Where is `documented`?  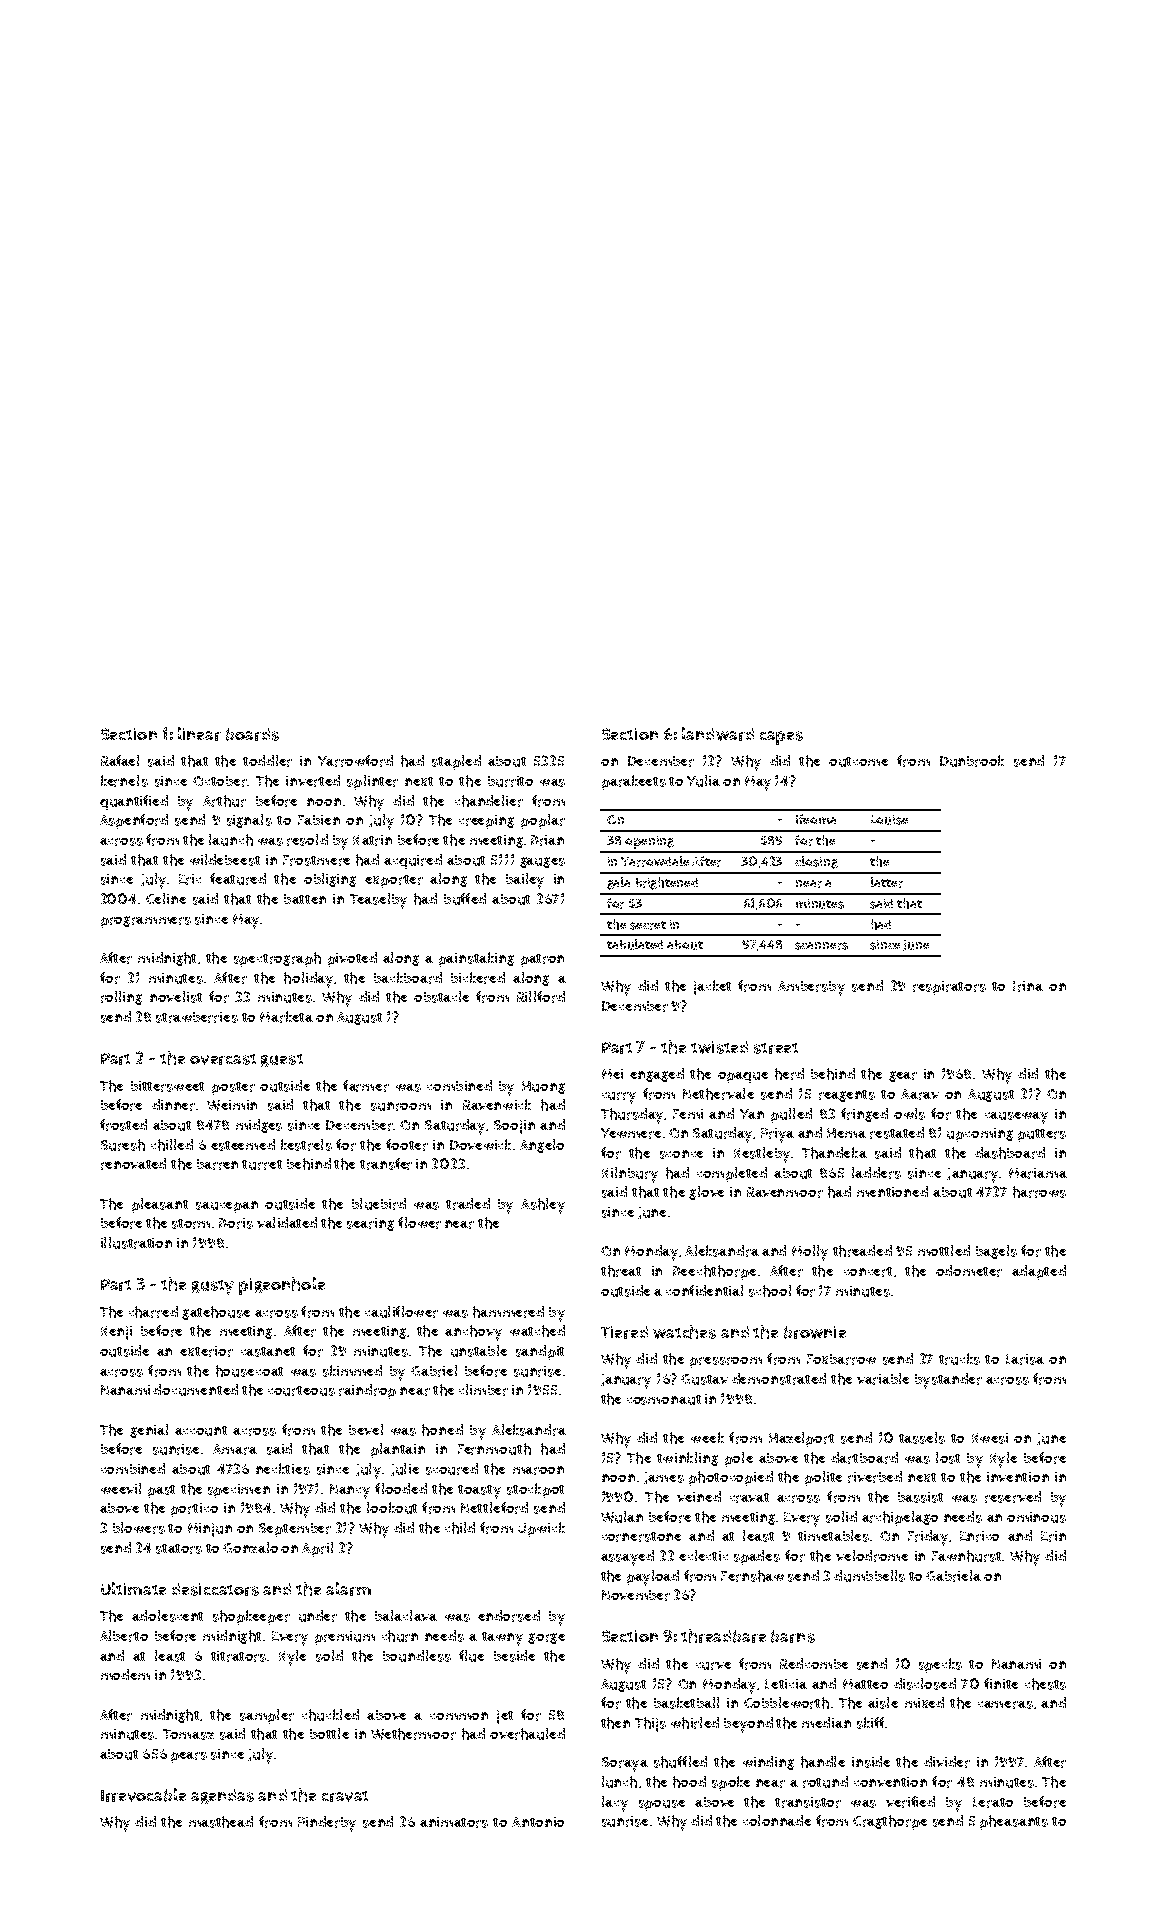 documented is located at coordinates (195, 1390).
